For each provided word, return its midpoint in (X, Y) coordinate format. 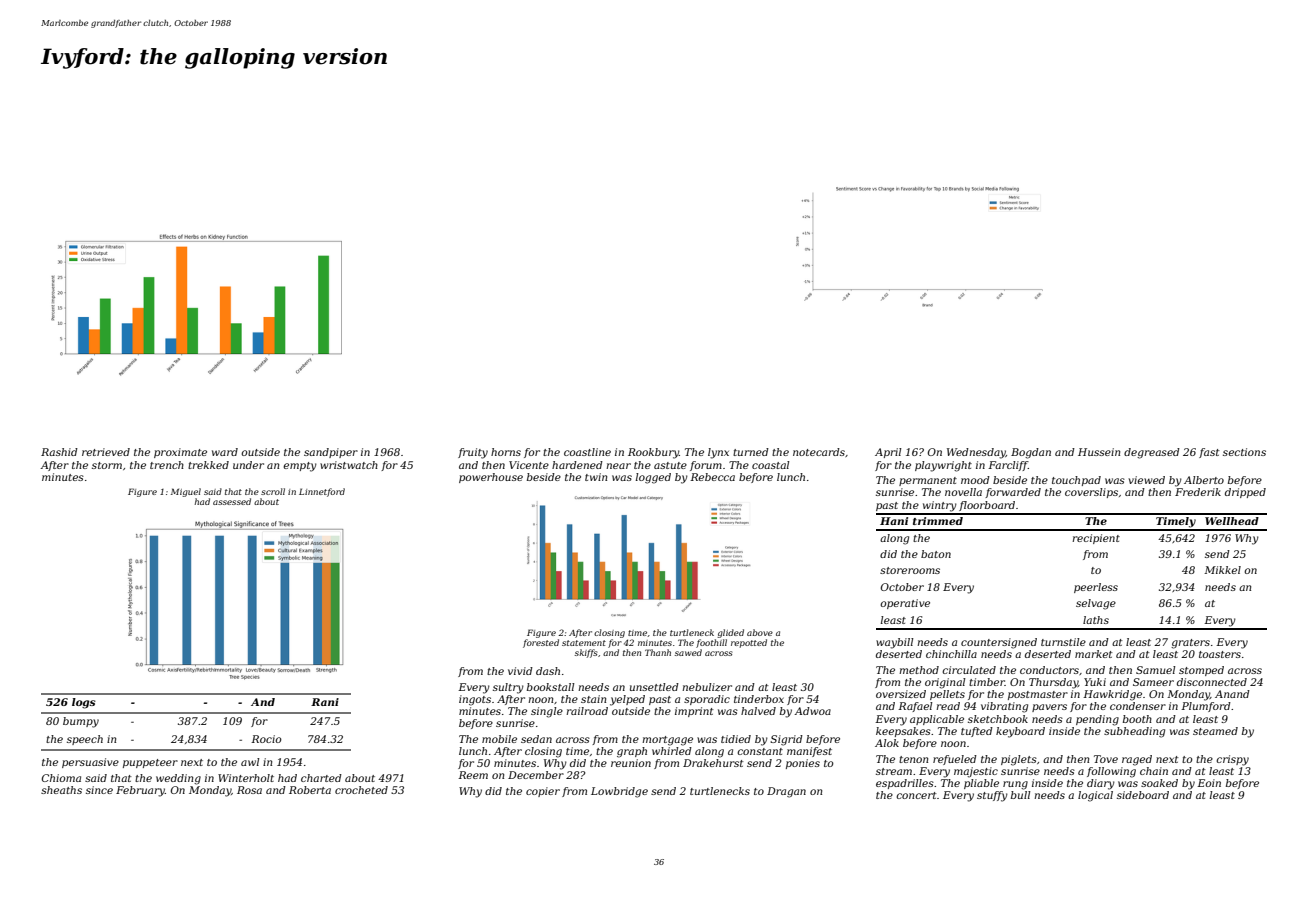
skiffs (586, 653)
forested (541, 643)
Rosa (249, 790)
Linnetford (322, 492)
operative (905, 604)
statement (584, 643)
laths (1096, 620)
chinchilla (951, 654)
